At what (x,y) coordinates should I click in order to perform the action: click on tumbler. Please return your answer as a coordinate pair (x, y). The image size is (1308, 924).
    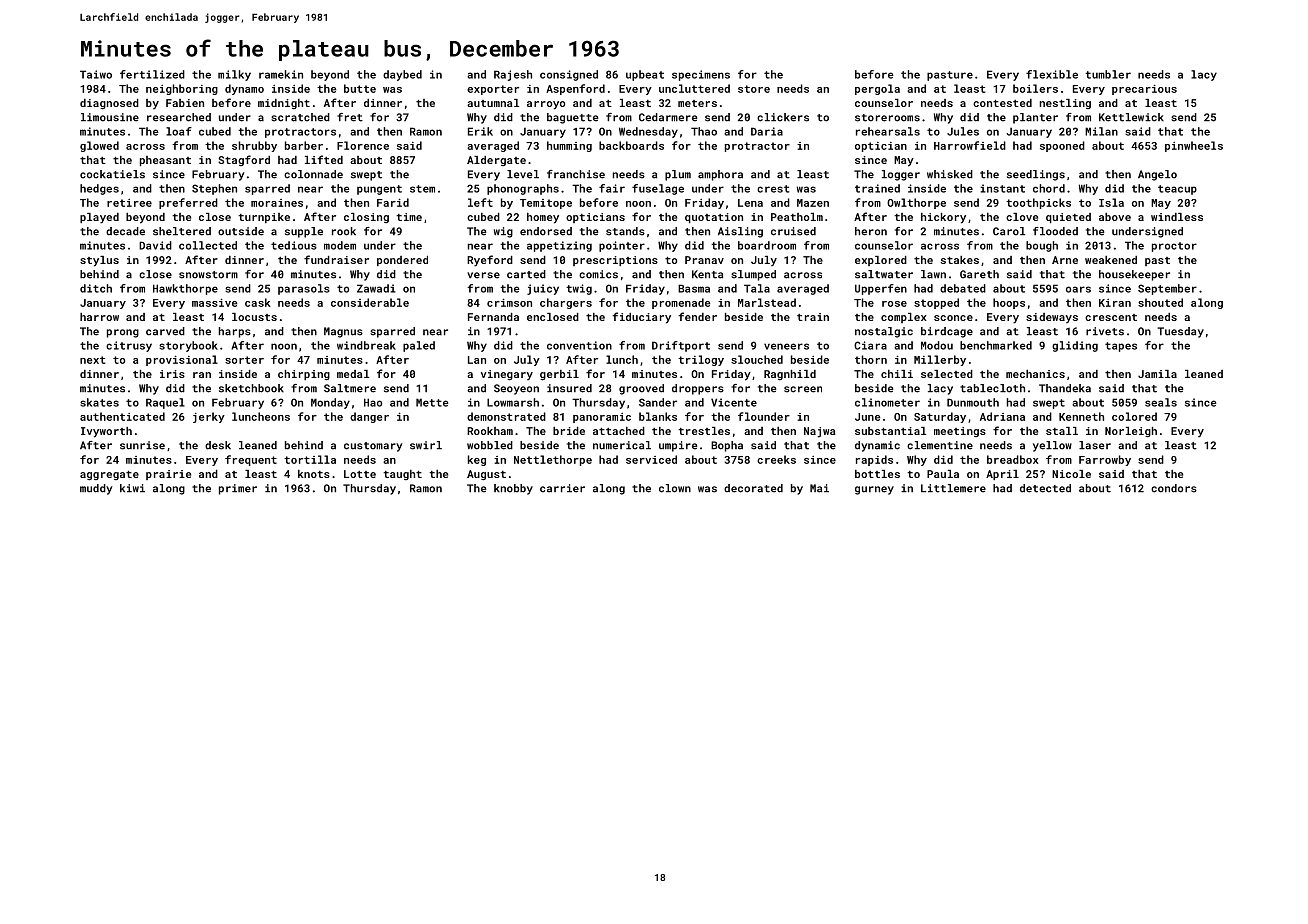
    Looking at the image, I should click on (1108, 74).
